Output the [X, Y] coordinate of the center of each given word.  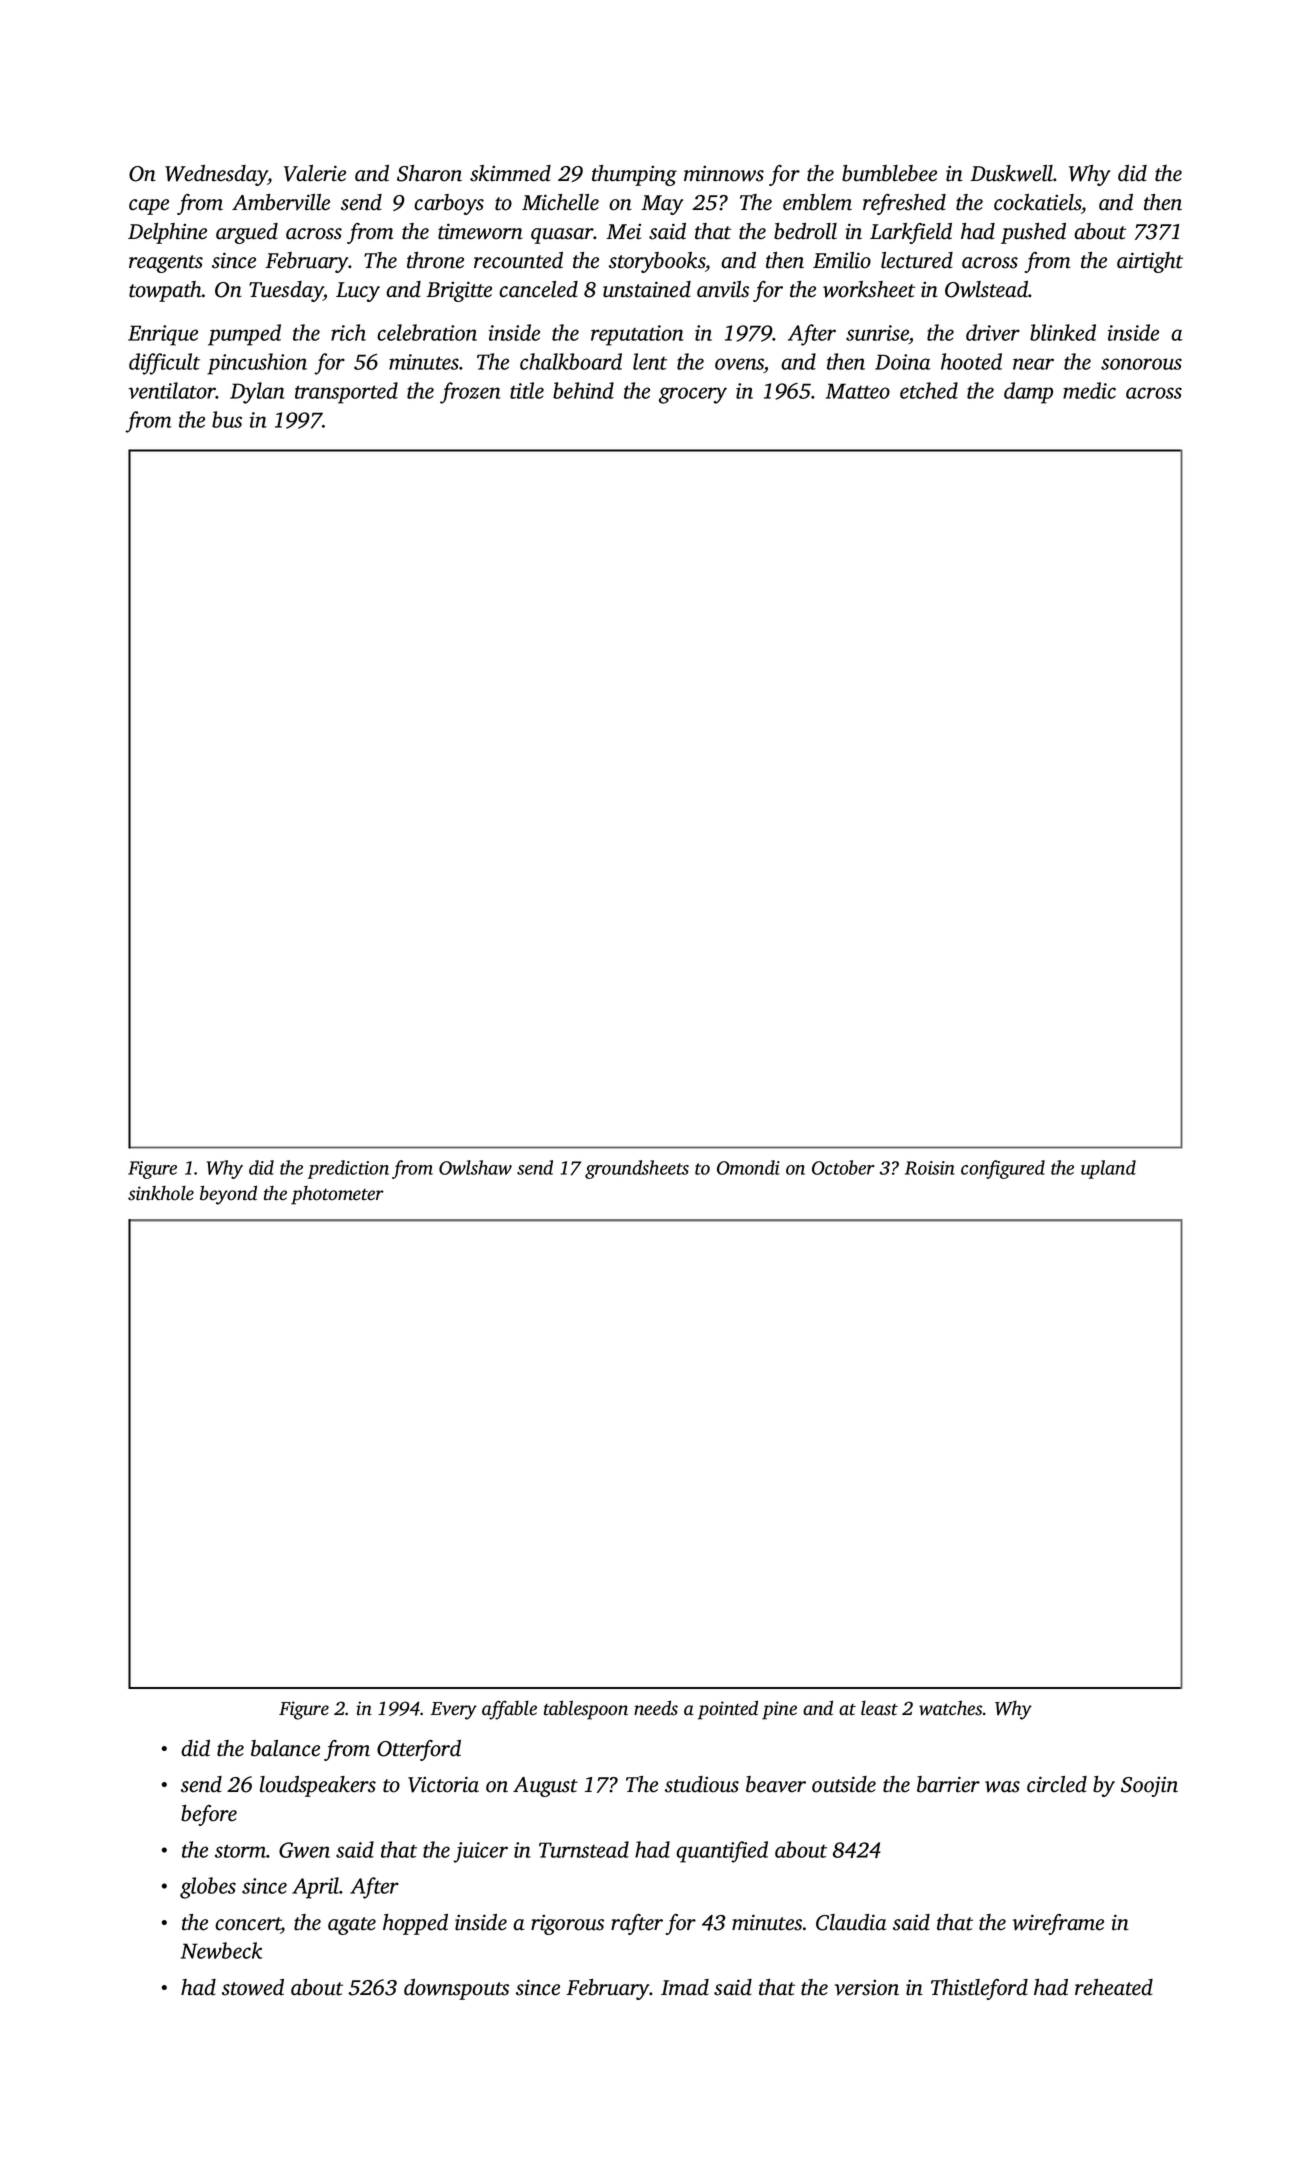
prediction [348, 1169]
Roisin [930, 1168]
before [209, 1815]
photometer [337, 1195]
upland [1108, 1169]
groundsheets [637, 1169]
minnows [724, 174]
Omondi [748, 1167]
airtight [1150, 262]
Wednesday [216, 175]
